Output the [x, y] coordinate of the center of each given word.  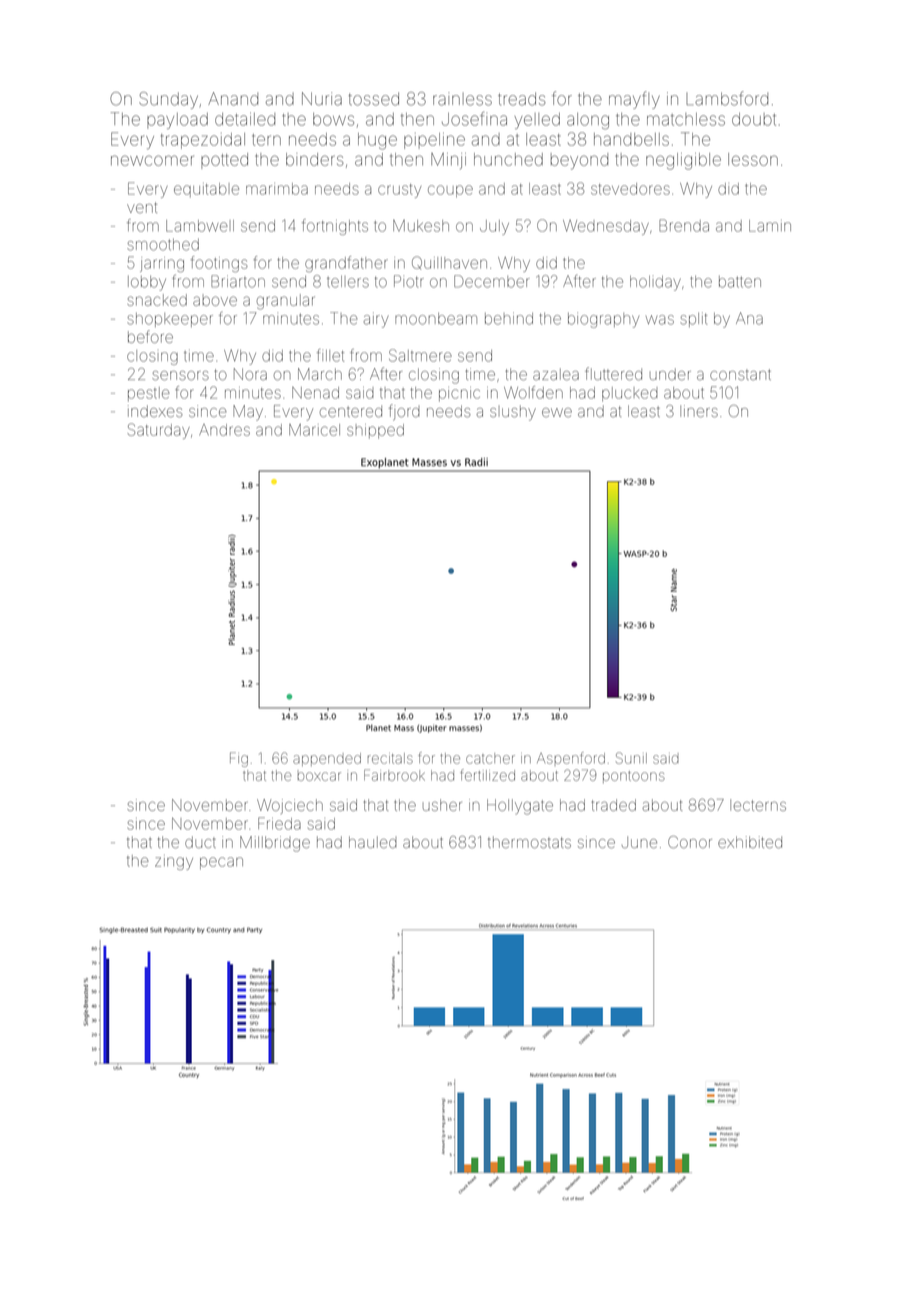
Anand [233, 99]
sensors [180, 375]
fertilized [487, 775]
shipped [375, 431]
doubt [754, 119]
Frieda [279, 823]
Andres [224, 430]
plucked [630, 394]
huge [377, 141]
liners [699, 411]
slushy [513, 413]
